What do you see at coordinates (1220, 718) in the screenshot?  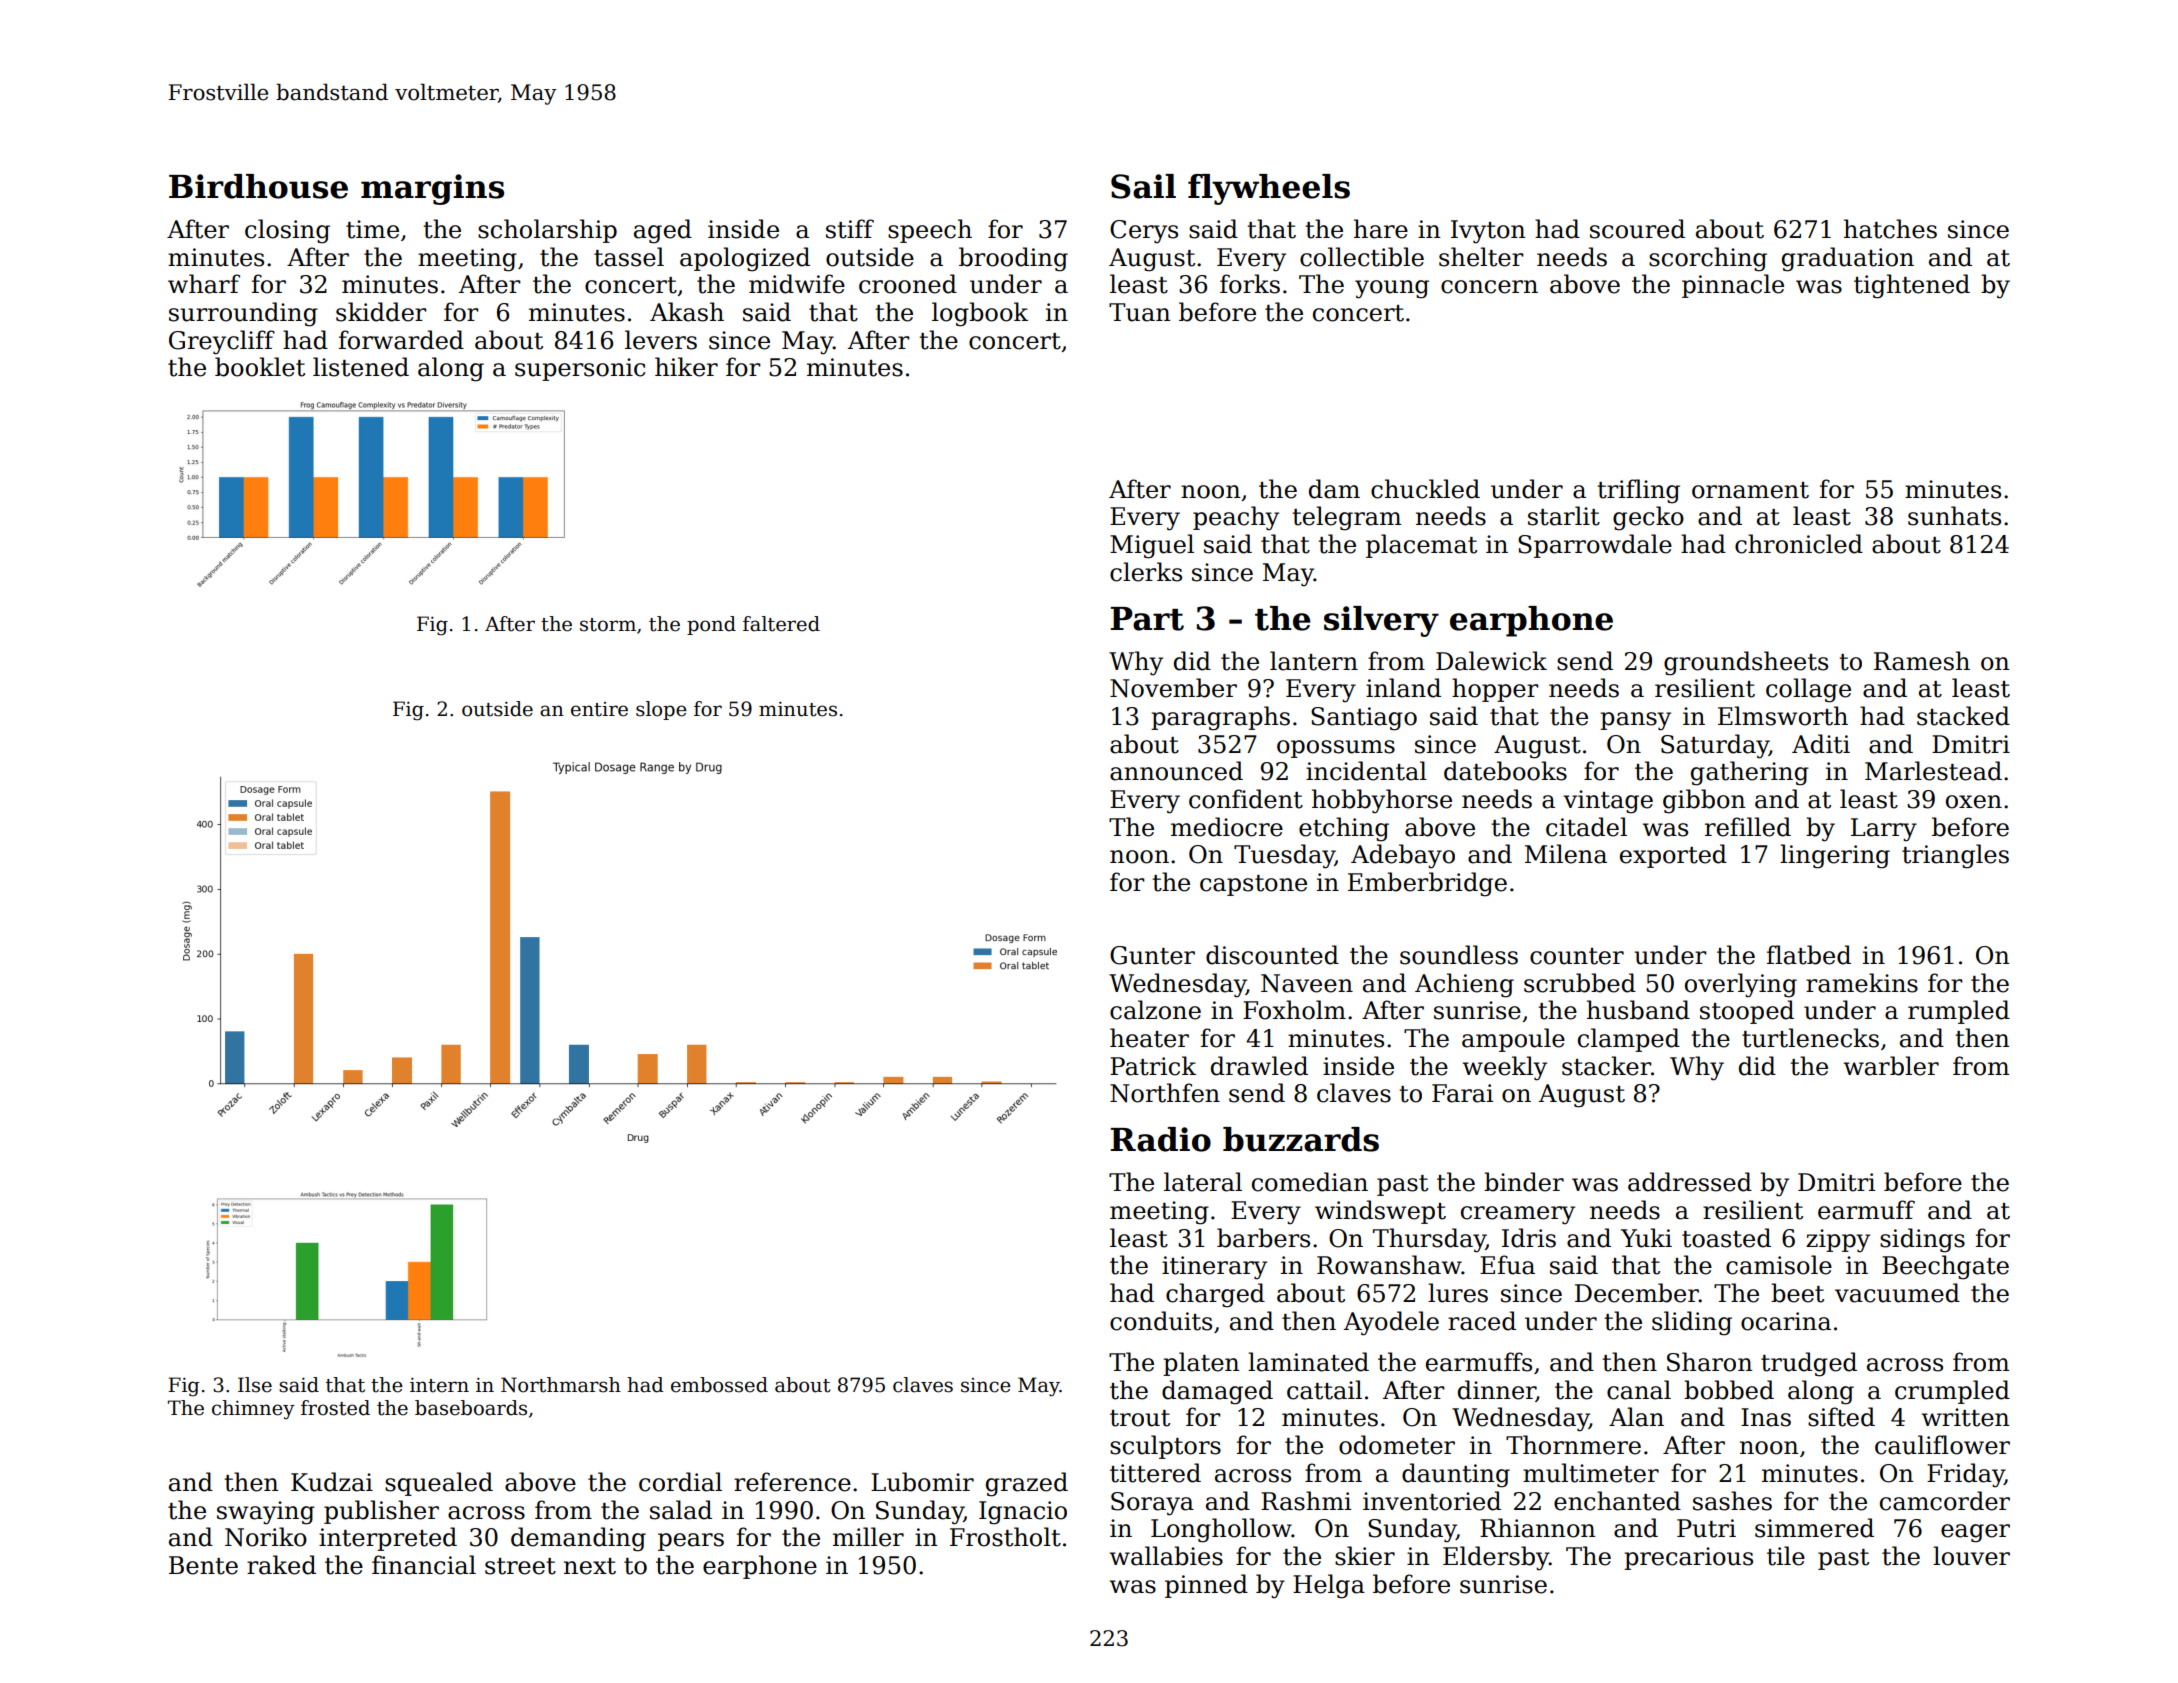 I see `paragraphs` at bounding box center [1220, 718].
